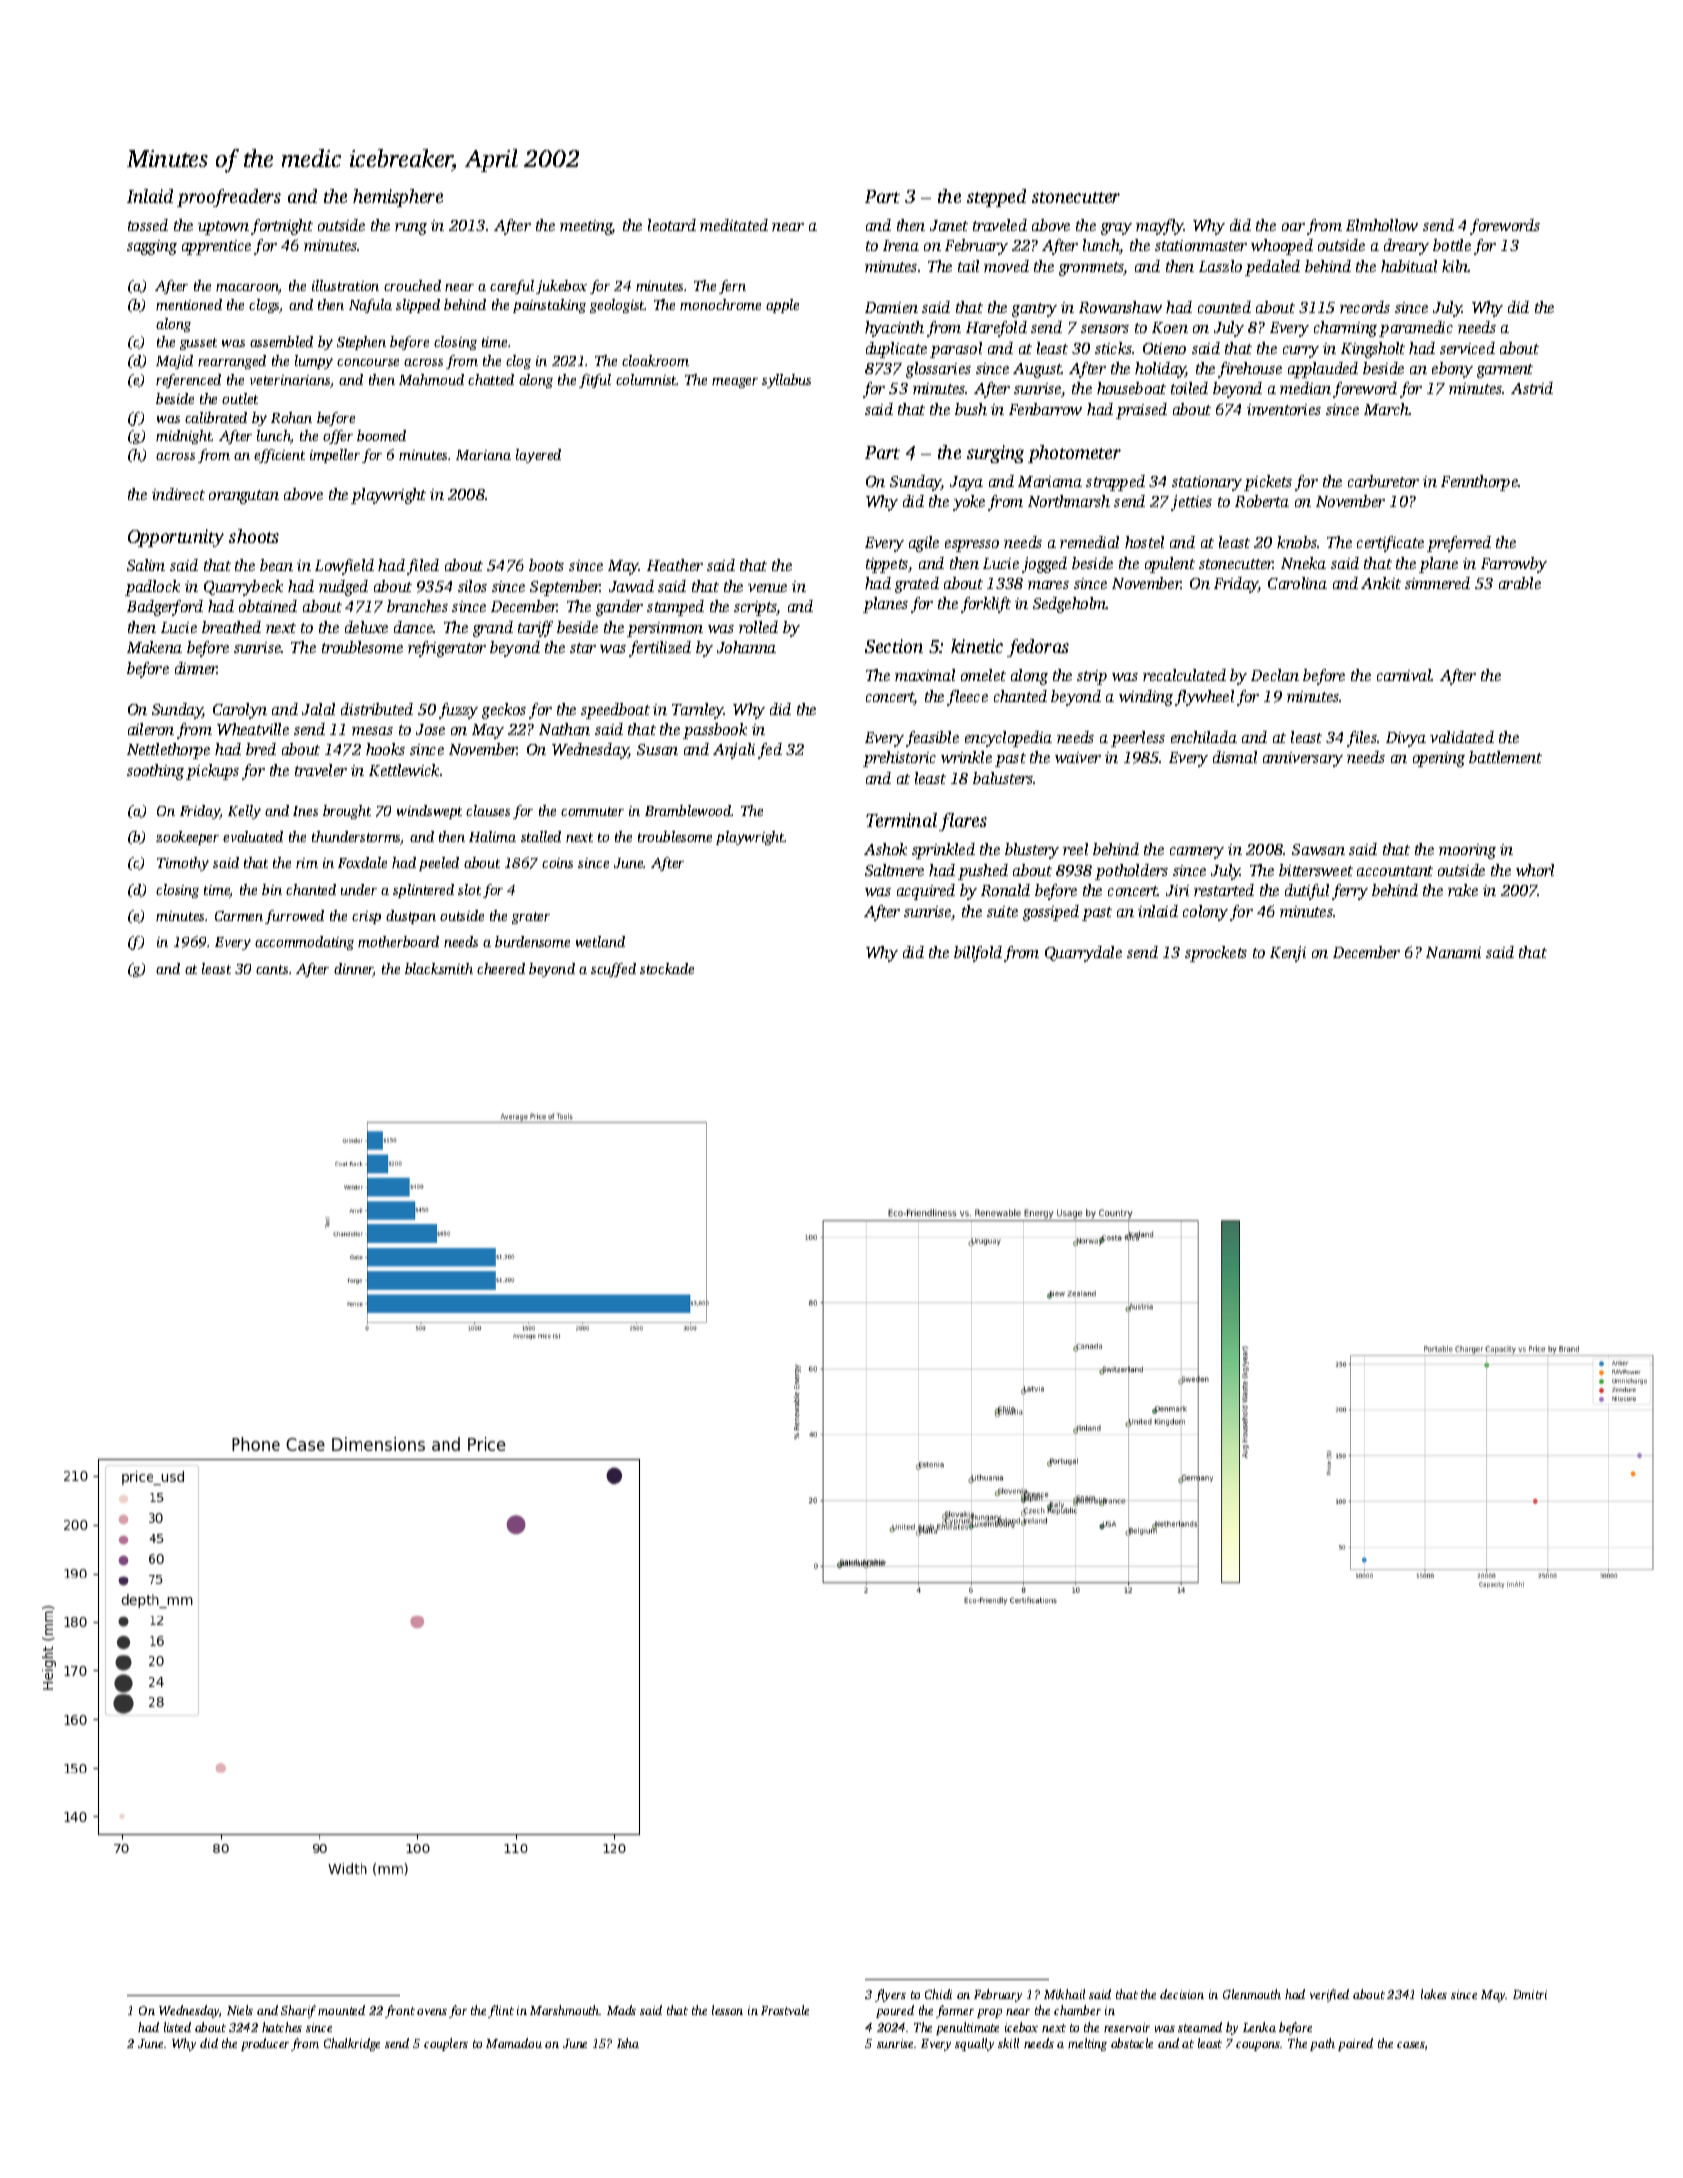 The height and width of the document is (2178, 1683). I want to click on Mamadou, so click(514, 2043).
